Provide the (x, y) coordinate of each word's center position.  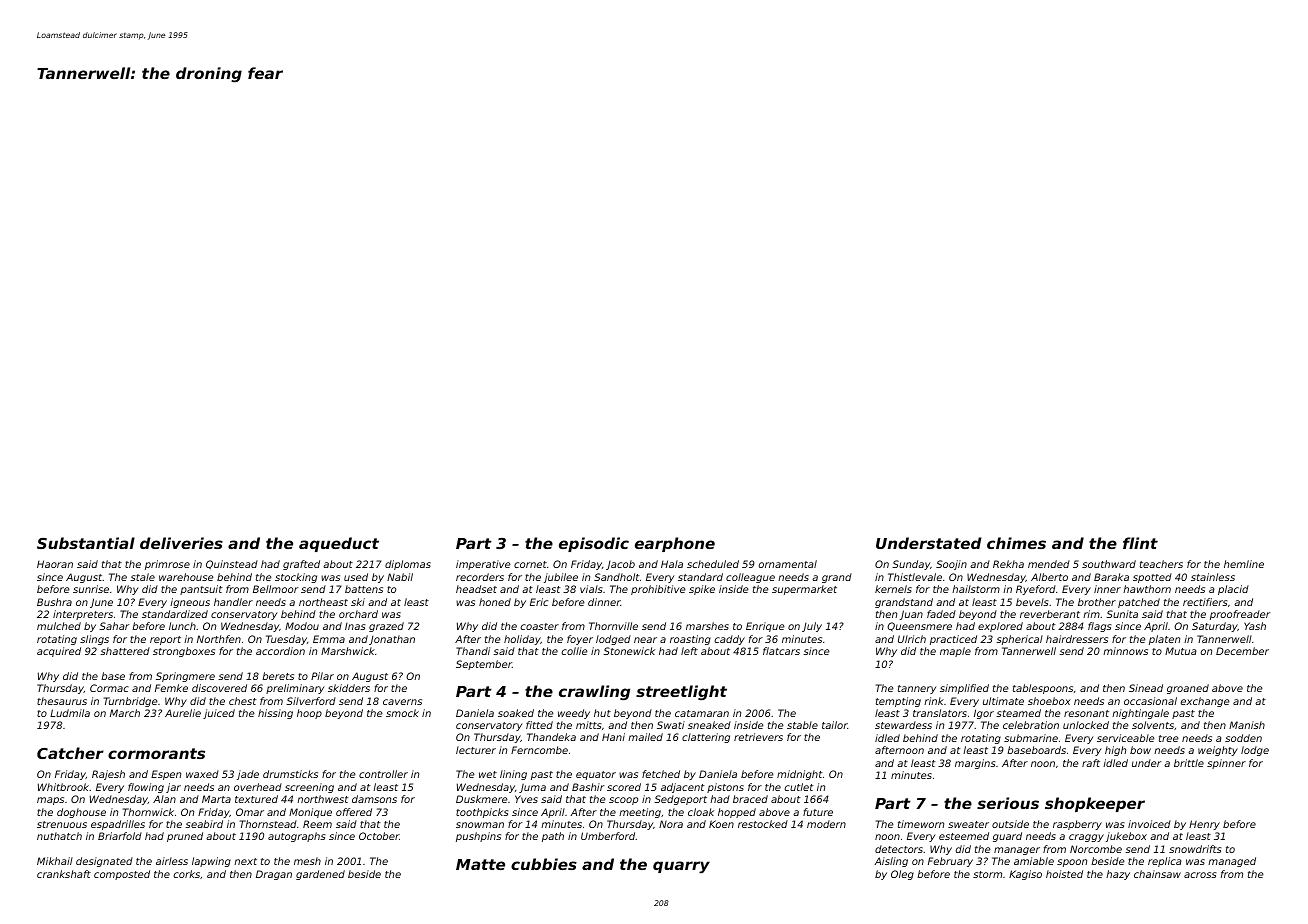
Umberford (608, 836)
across (1200, 875)
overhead (258, 787)
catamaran (702, 713)
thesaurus (62, 701)
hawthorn (1147, 589)
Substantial (86, 543)
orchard (358, 614)
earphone (675, 544)
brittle (1189, 763)
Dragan (274, 875)
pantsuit (201, 590)
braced (750, 799)
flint (1140, 543)
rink (934, 701)
